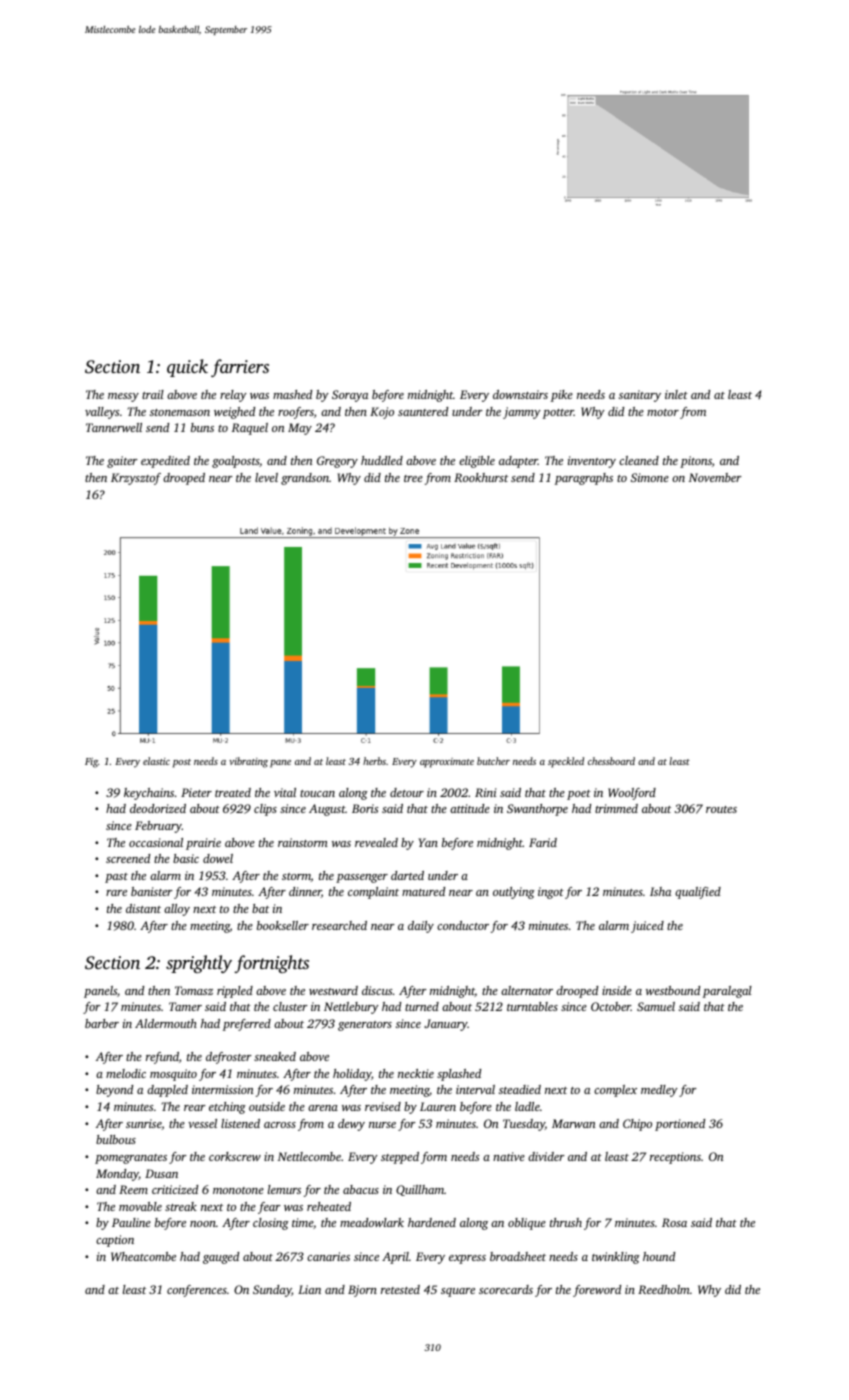  Describe the element at coordinates (180, 412) in the image. I see `stonemason` at that location.
